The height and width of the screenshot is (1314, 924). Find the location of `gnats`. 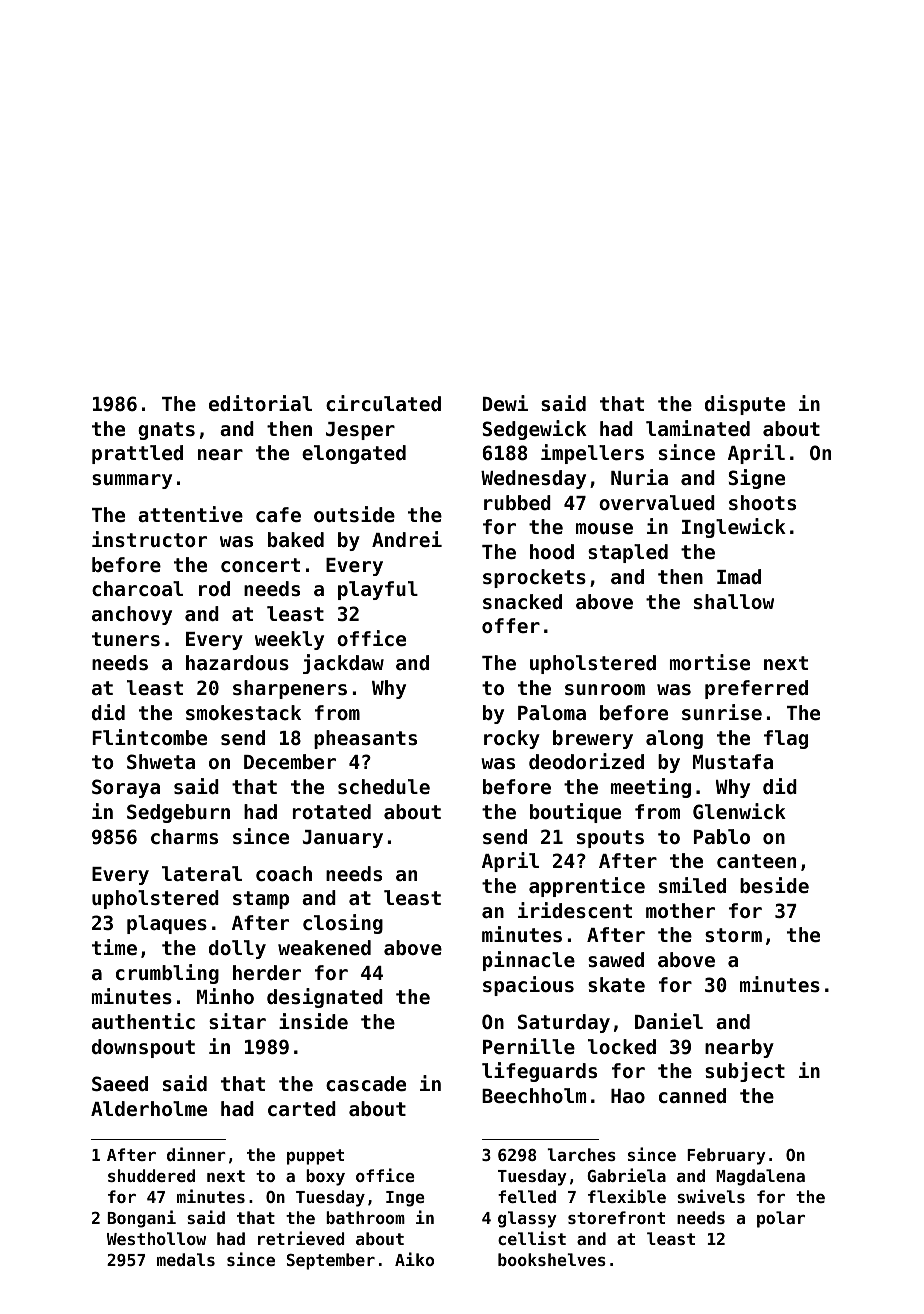

gnats is located at coordinates (166, 431).
